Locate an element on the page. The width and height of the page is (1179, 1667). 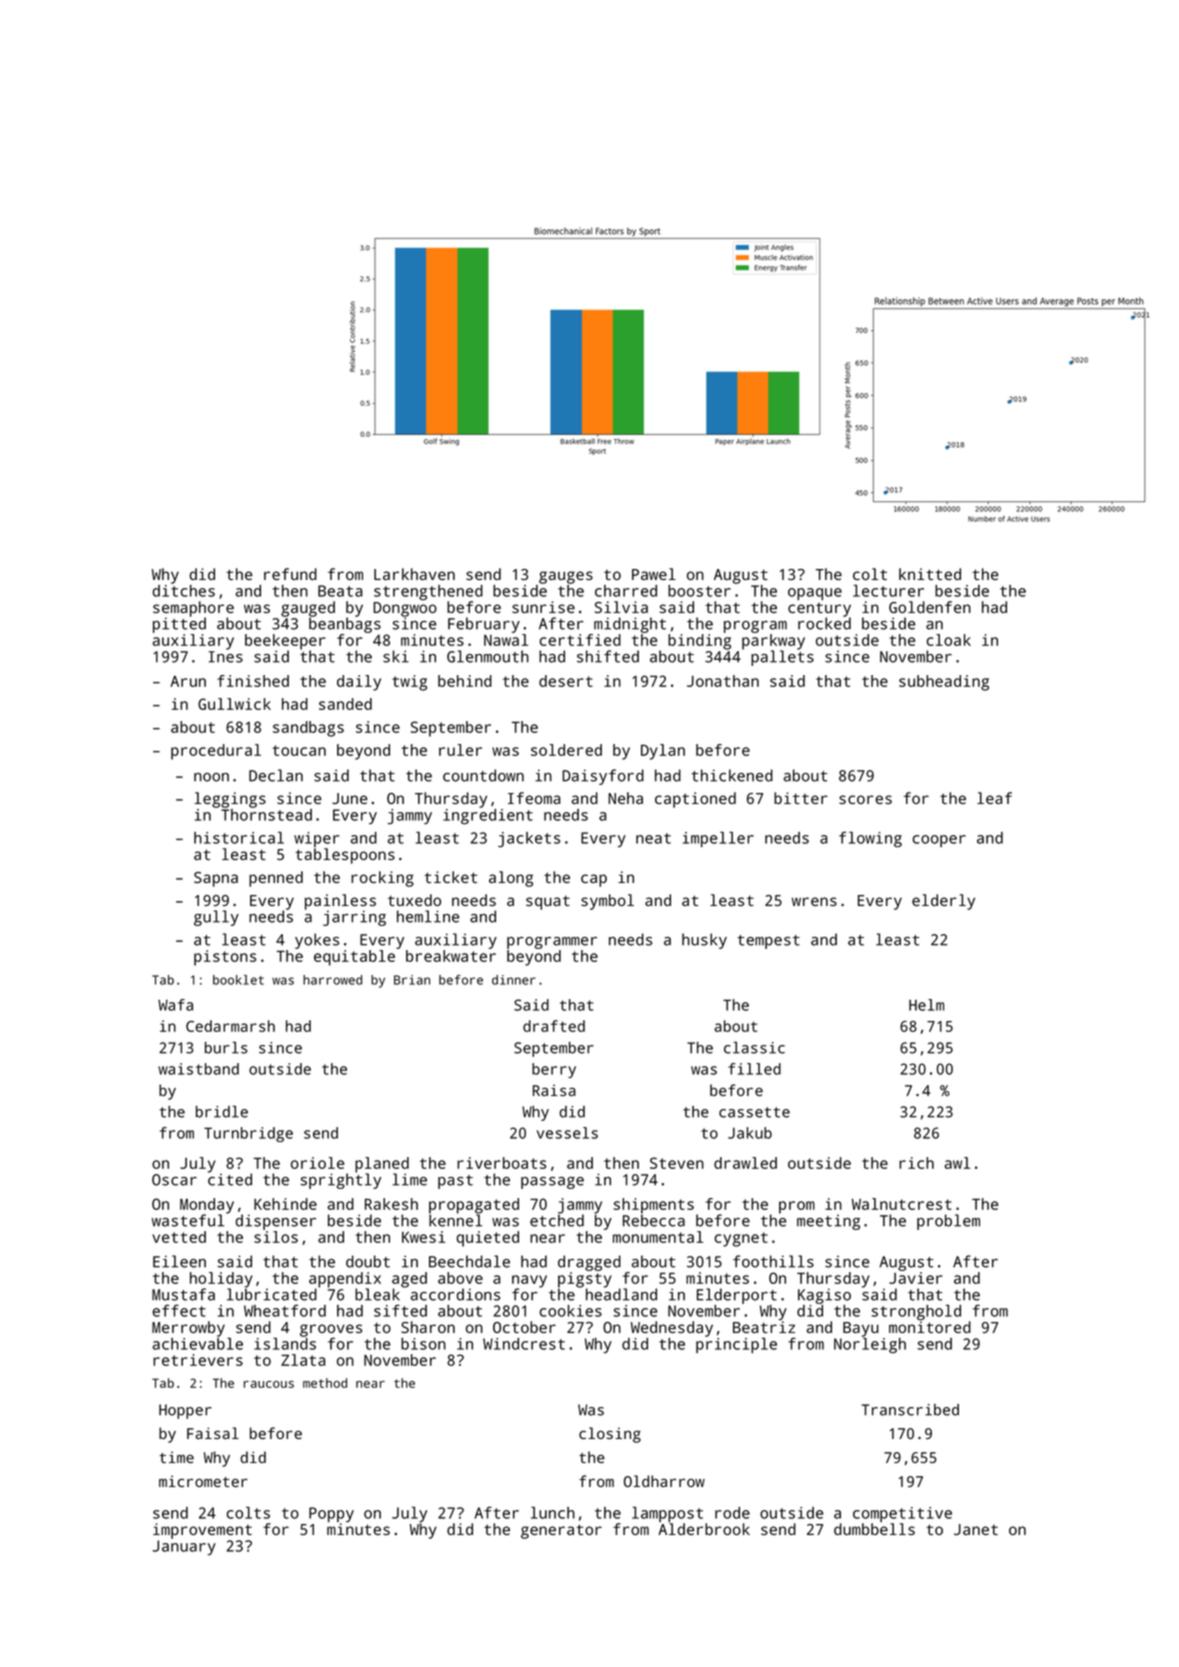
Helm is located at coordinates (926, 1005).
